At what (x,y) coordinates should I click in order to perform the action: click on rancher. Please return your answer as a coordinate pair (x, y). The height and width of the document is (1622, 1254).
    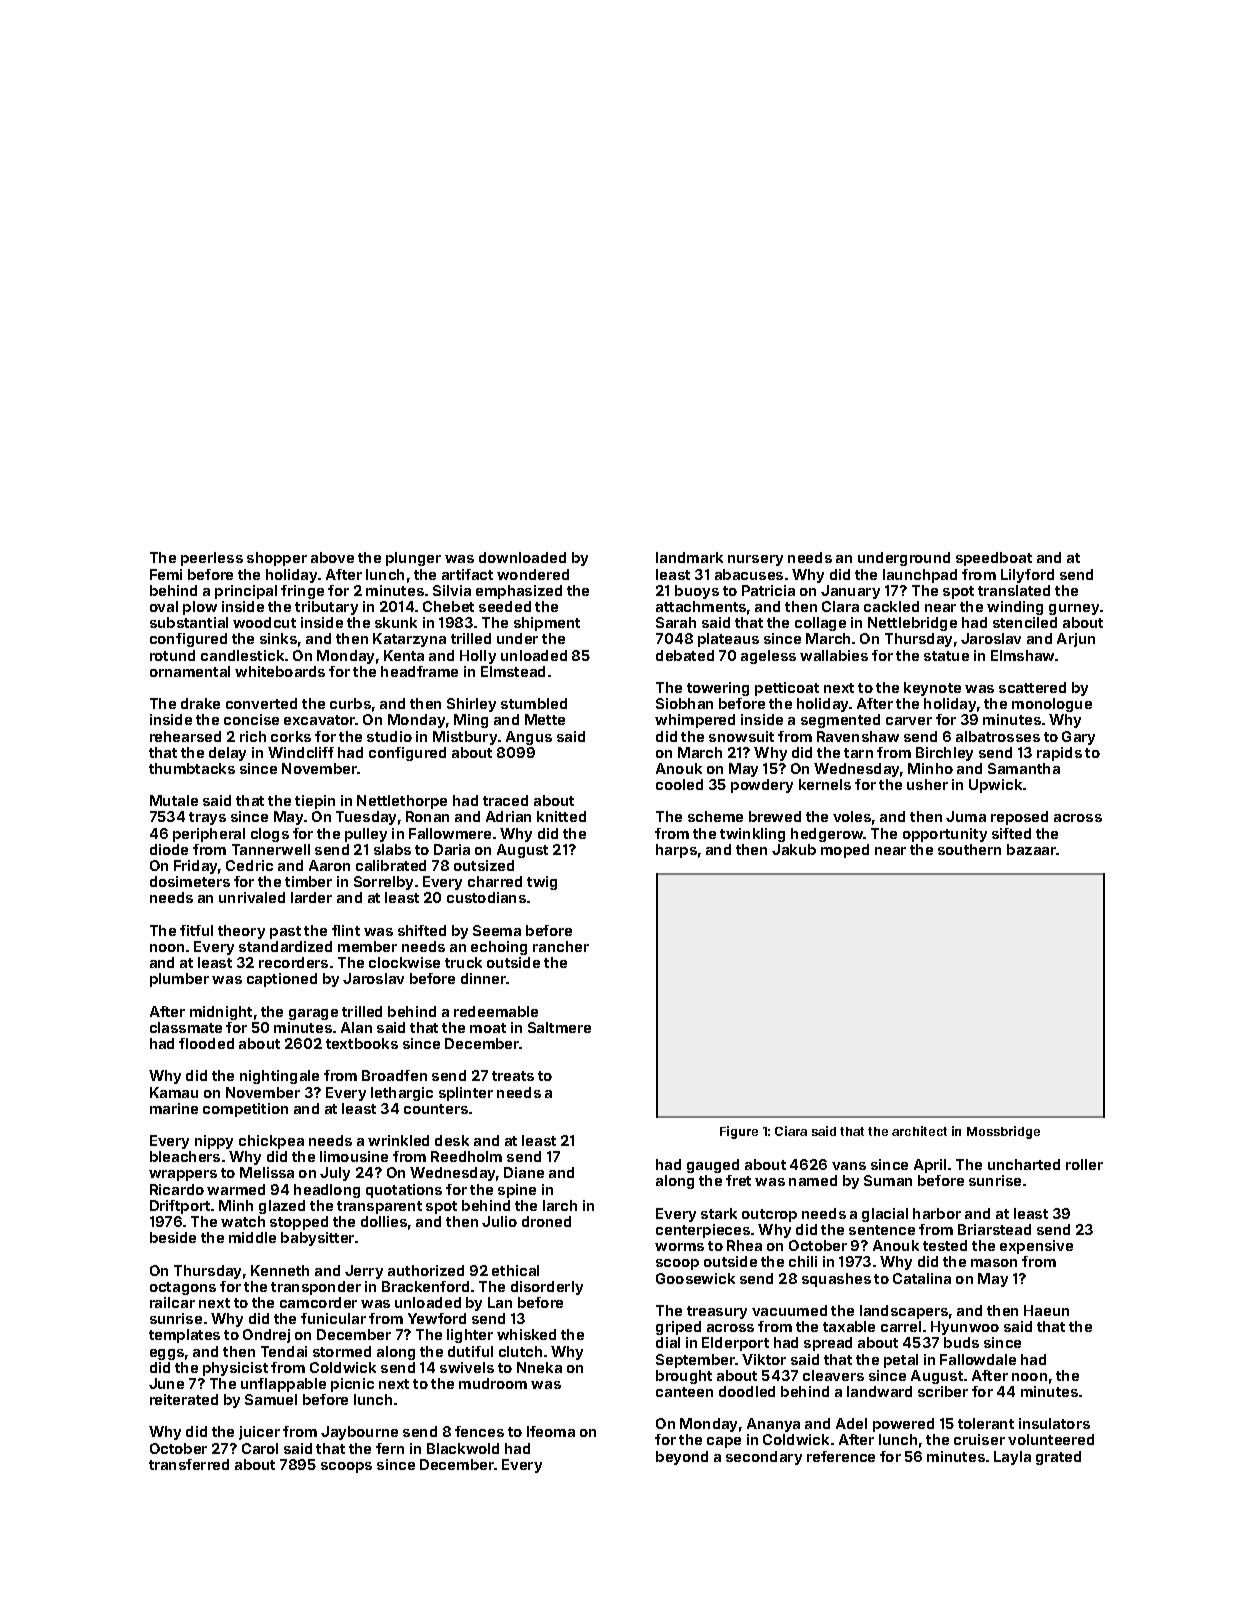
    Looking at the image, I should click on (561, 946).
